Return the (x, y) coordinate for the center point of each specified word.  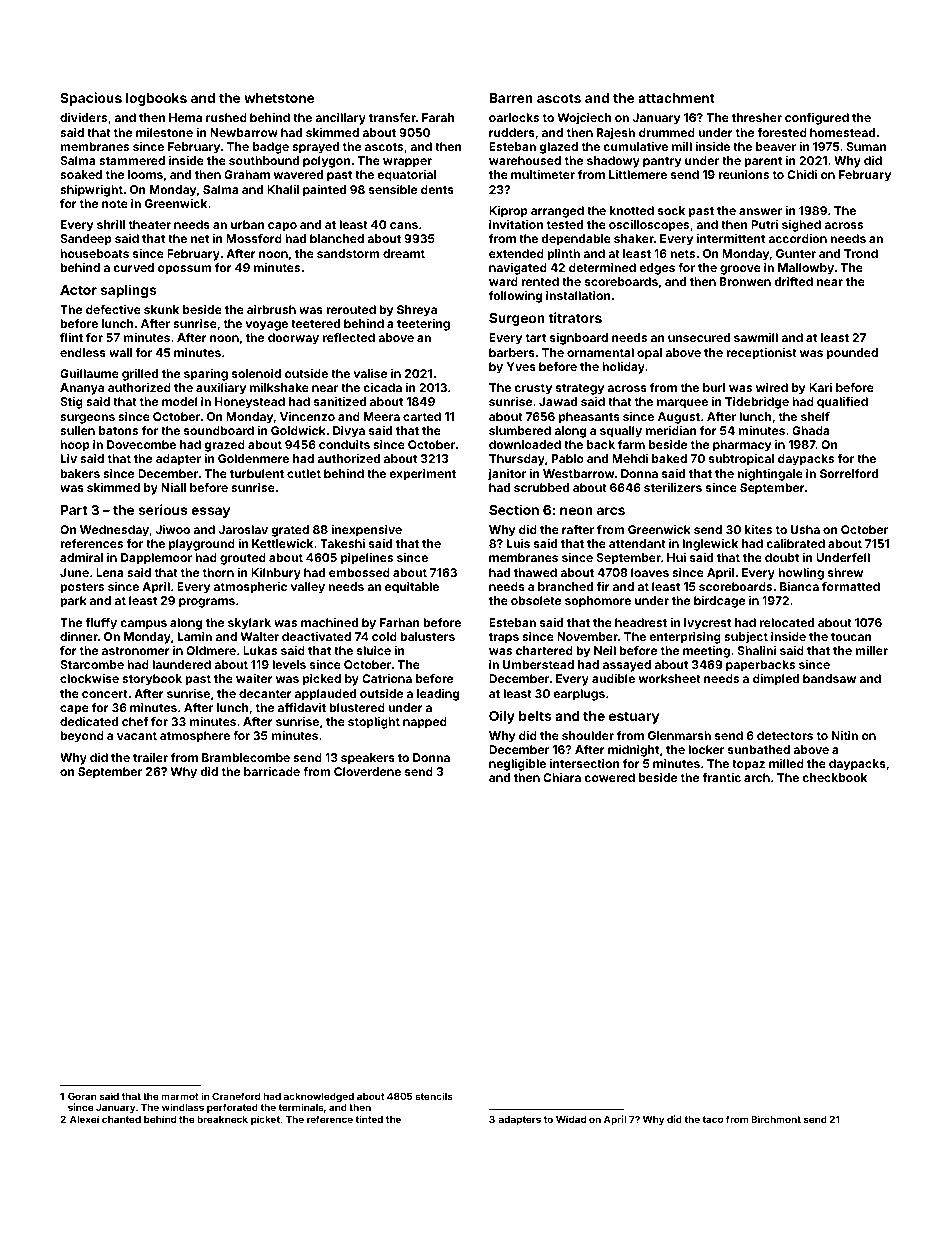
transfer (392, 117)
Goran (82, 1096)
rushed (226, 117)
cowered (609, 777)
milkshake (279, 387)
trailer (150, 757)
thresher (757, 117)
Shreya (417, 311)
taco (712, 1119)
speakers (368, 759)
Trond (861, 253)
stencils (434, 1096)
